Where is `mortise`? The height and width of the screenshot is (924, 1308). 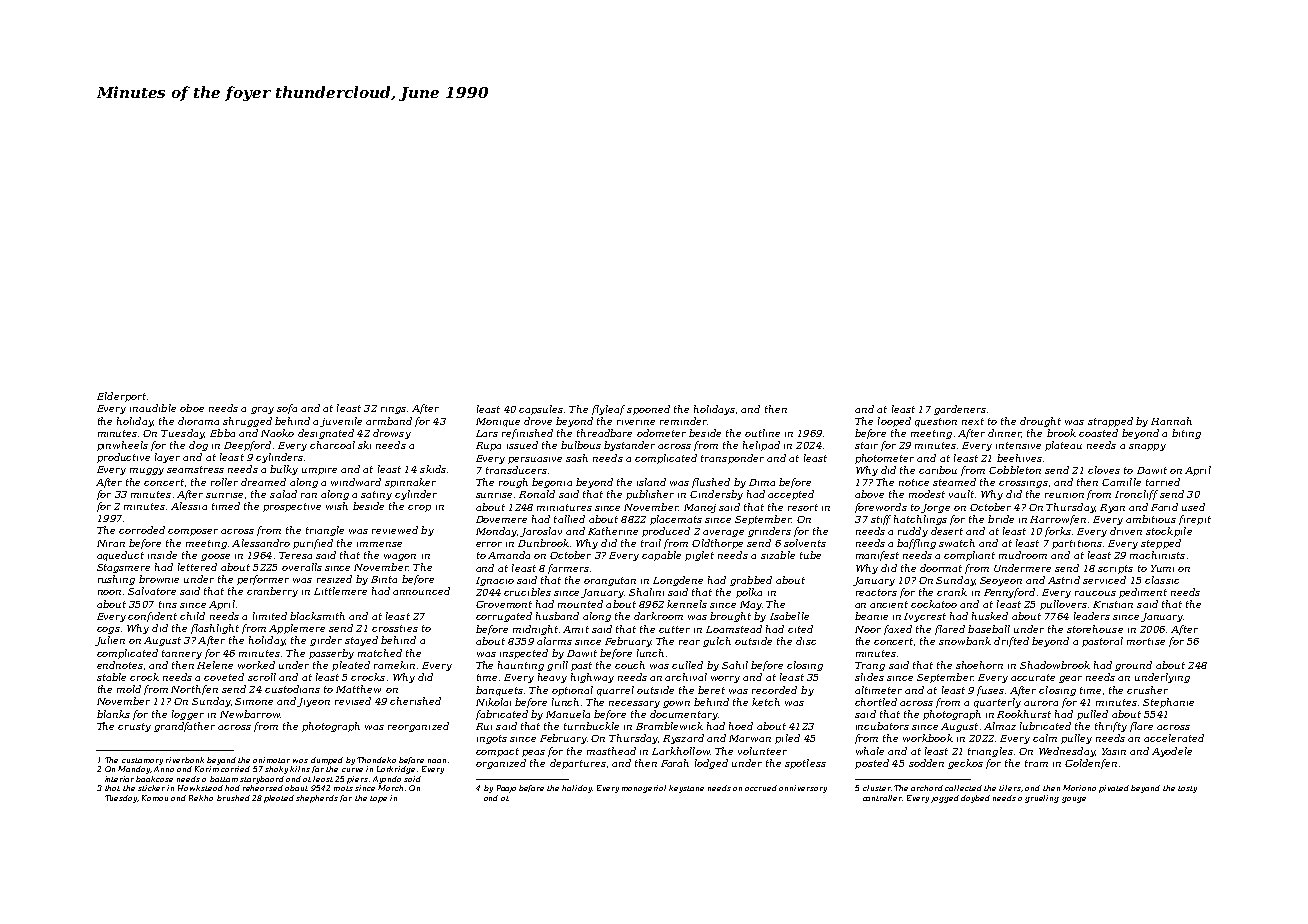 mortise is located at coordinates (1146, 641).
